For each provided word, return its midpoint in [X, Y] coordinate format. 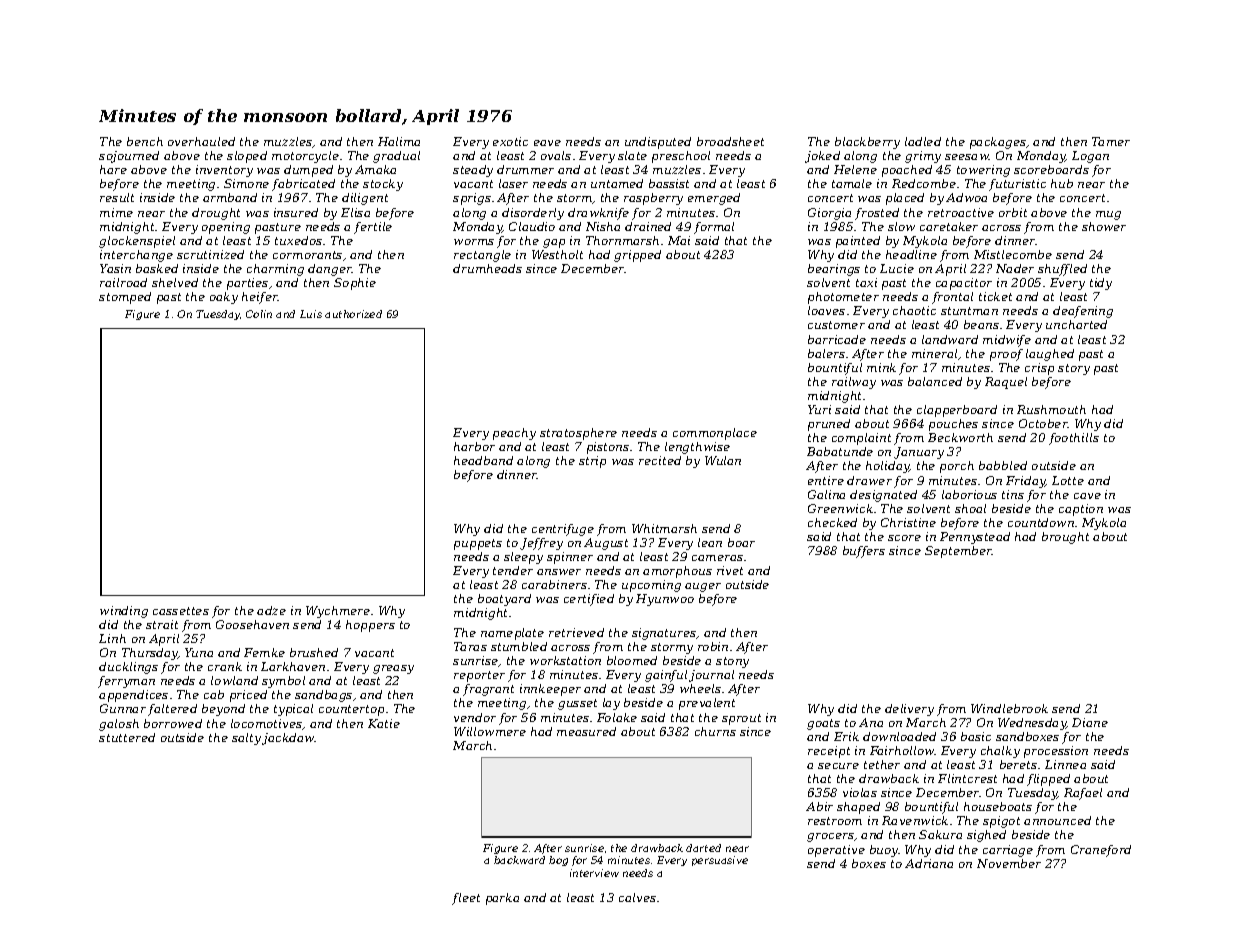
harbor [474, 446]
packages [998, 143]
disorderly [533, 214]
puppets [478, 544]
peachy [514, 434]
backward [519, 860]
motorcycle [305, 157]
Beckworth [960, 437]
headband [483, 460]
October [1043, 423]
